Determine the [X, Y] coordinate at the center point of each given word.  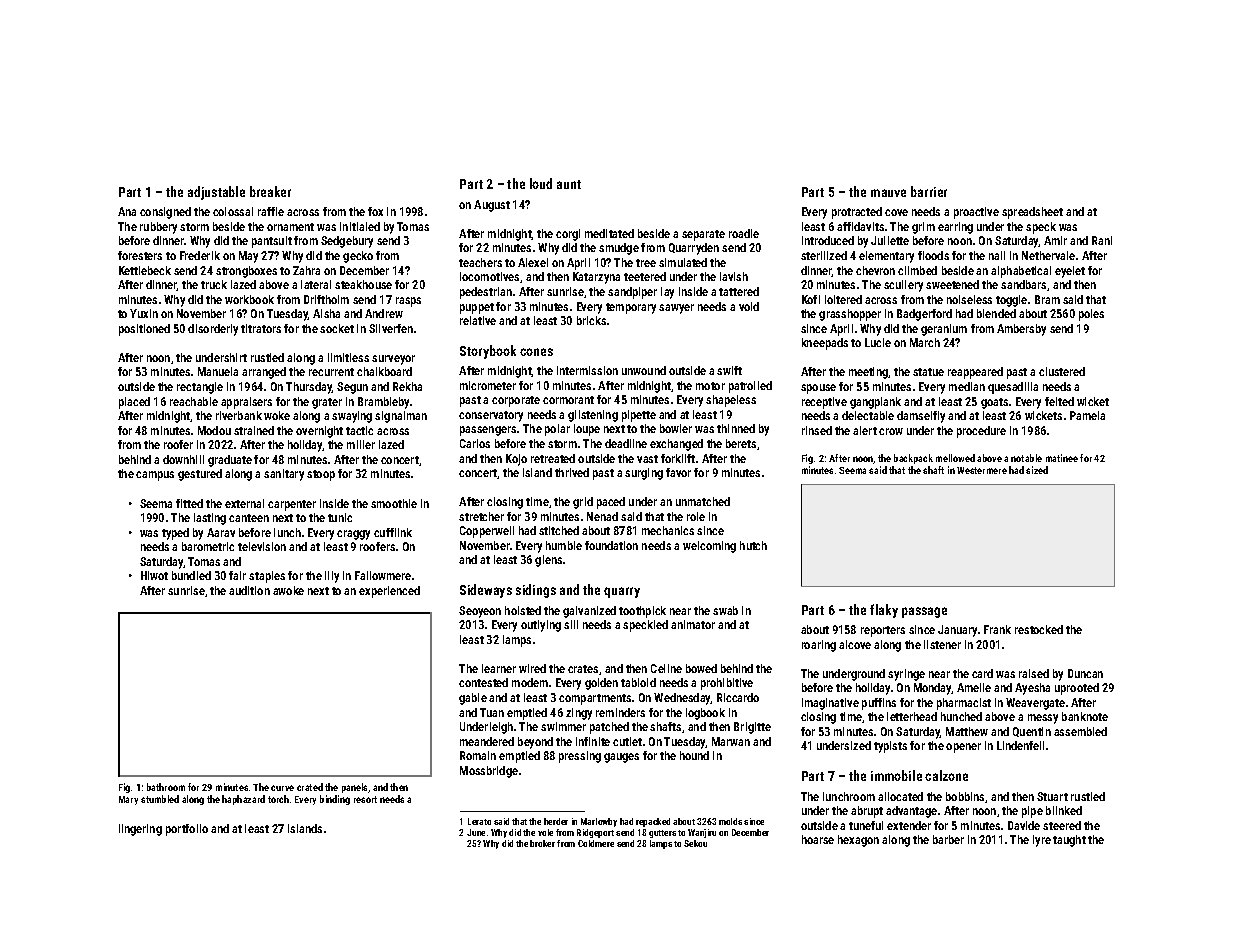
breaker [270, 191]
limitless [348, 357]
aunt [569, 184]
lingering [140, 830]
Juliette [890, 240]
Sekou [695, 843]
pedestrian [486, 293]
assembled [1080, 731]
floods [933, 255]
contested [483, 682]
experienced [389, 592]
